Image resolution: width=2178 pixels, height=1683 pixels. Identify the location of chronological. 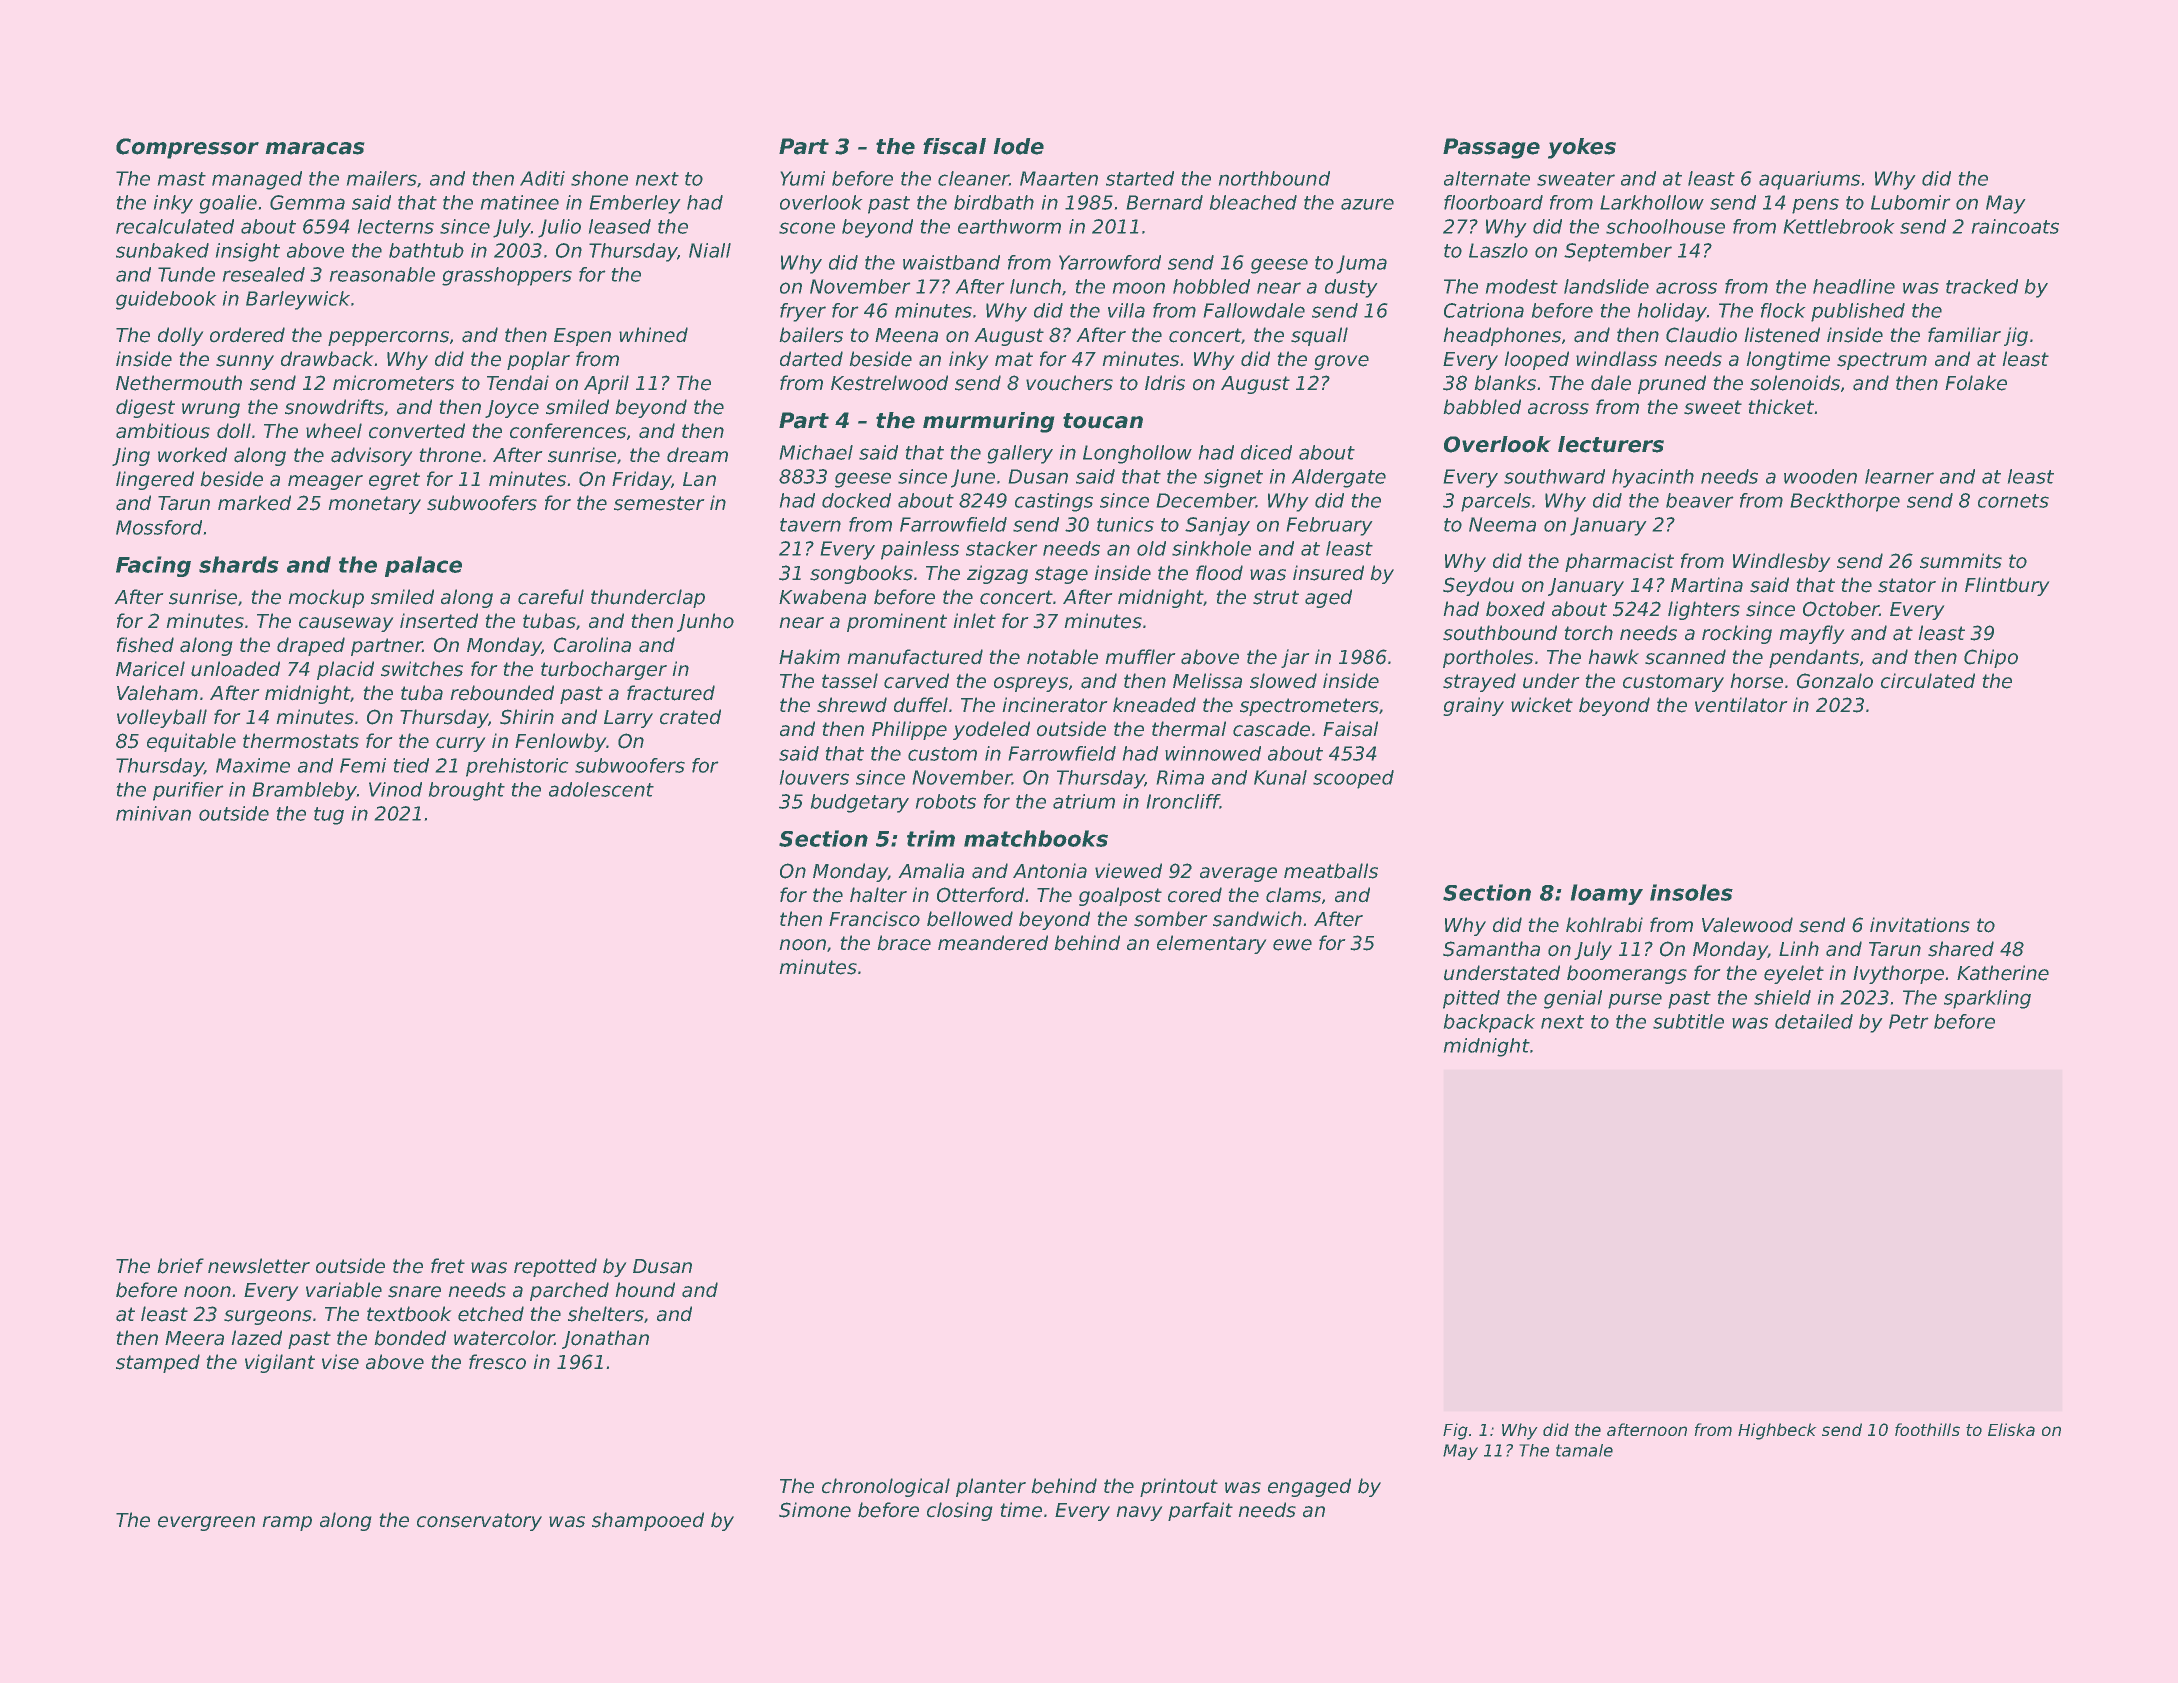
(886, 1487).
